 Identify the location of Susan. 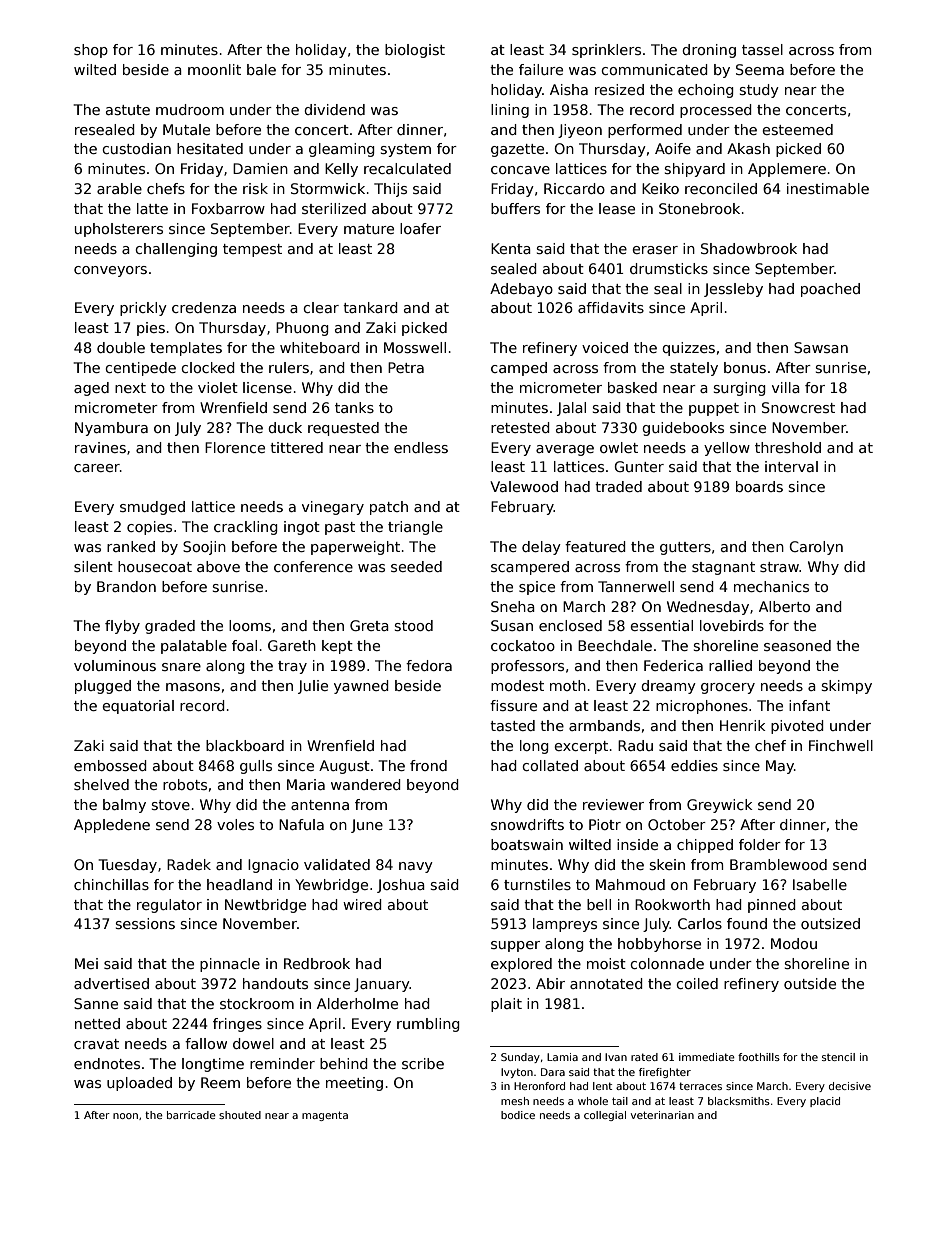
(512, 625).
